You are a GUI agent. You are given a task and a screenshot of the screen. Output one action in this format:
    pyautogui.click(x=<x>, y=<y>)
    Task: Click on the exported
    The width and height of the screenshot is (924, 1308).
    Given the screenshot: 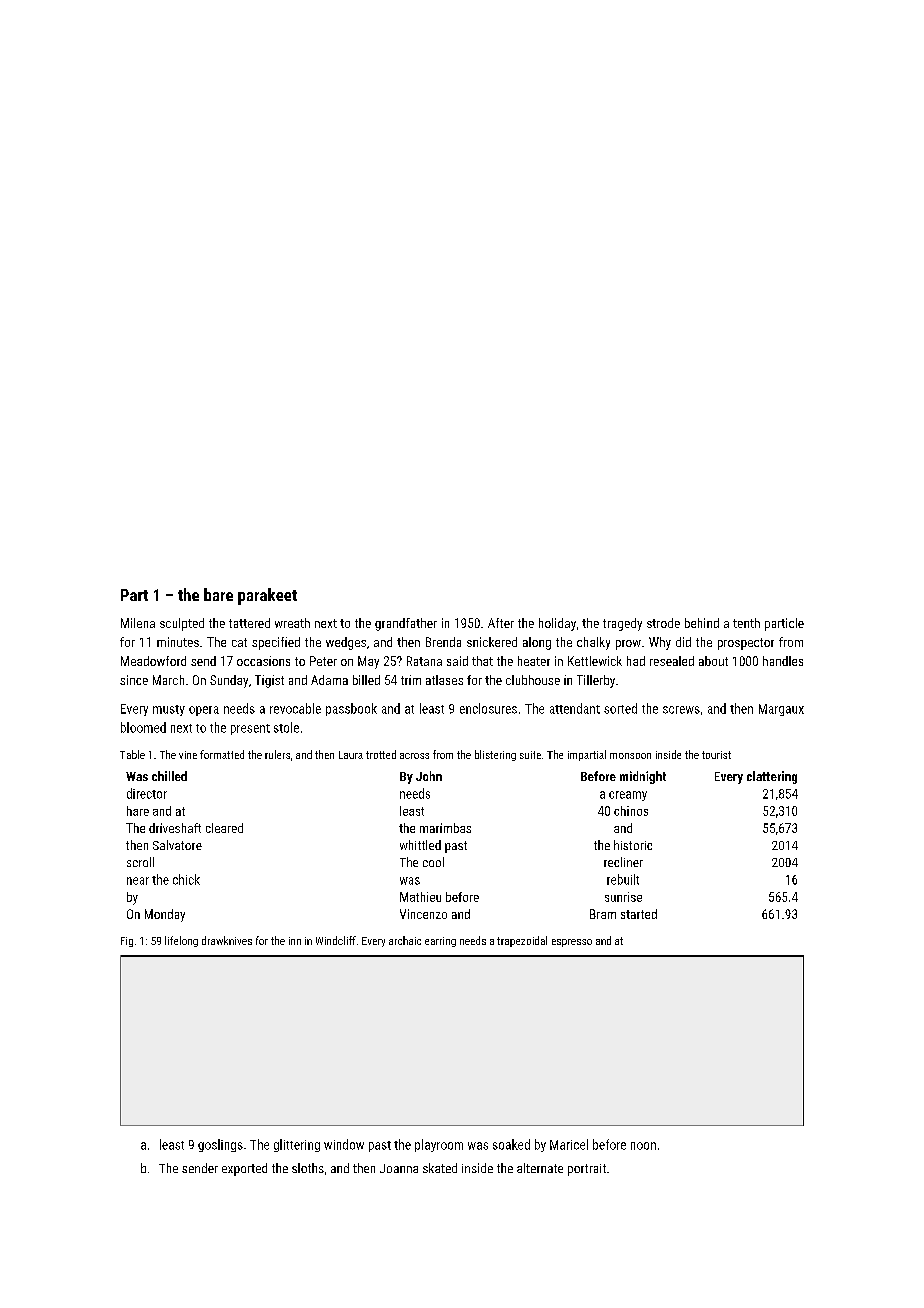 What is the action you would take?
    pyautogui.click(x=244, y=1169)
